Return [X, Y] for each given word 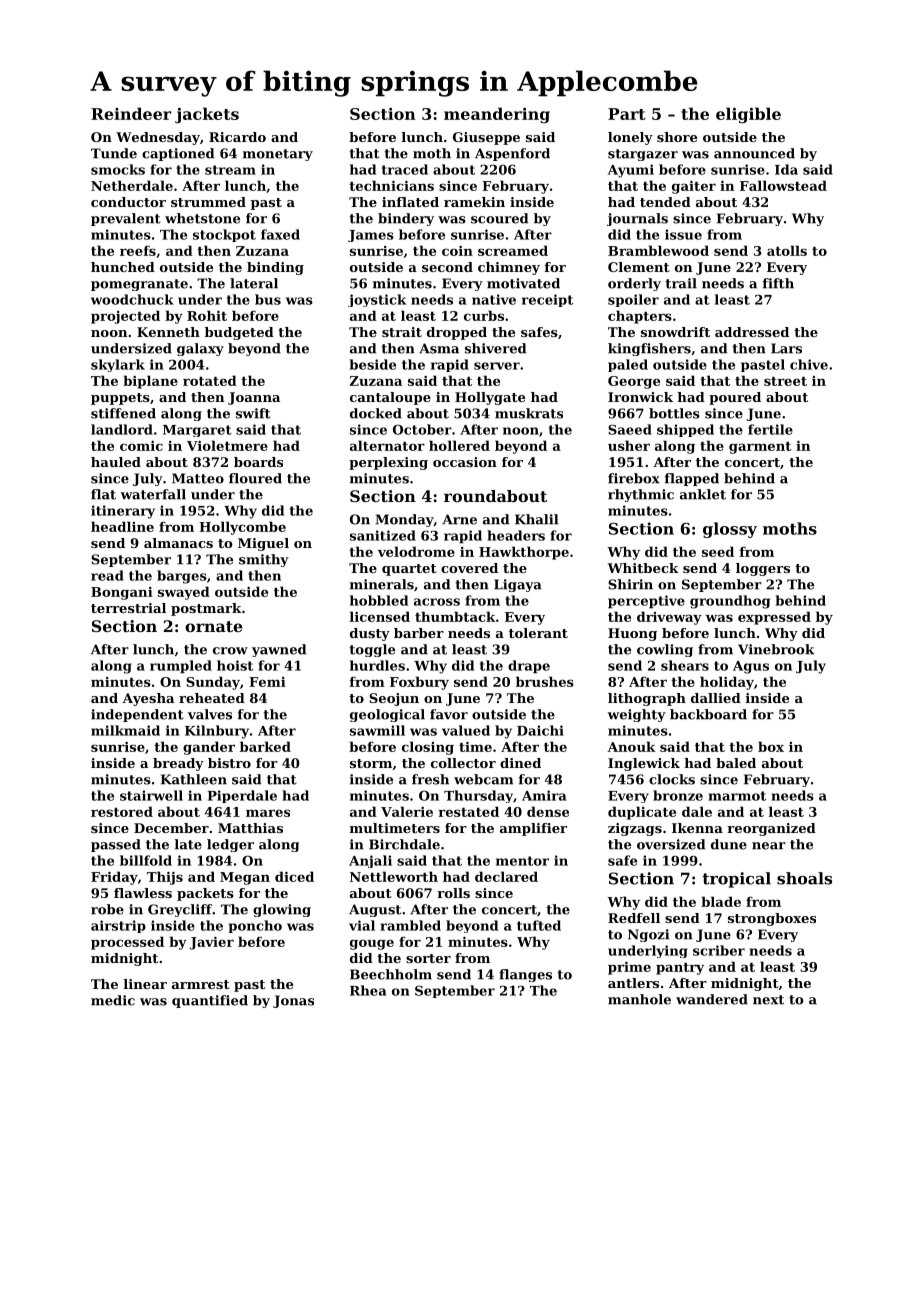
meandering [497, 115]
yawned [279, 650]
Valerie [407, 811]
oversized [671, 844]
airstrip [118, 926]
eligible [748, 115]
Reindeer [131, 113]
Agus [751, 667]
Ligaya [518, 585]
